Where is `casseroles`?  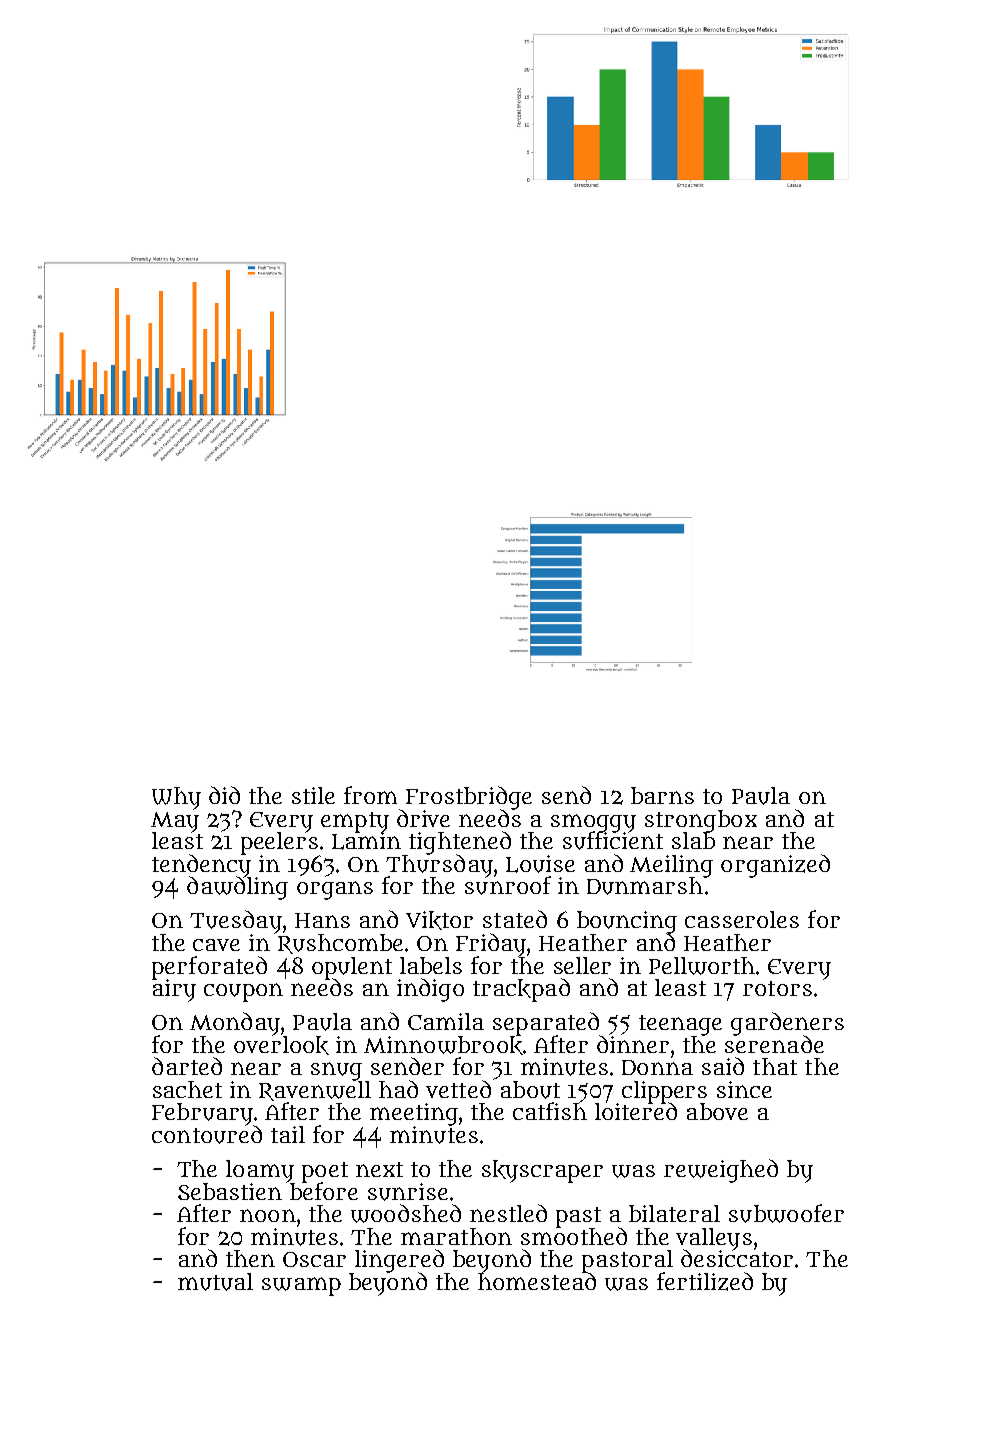
casseroles is located at coordinates (742, 919).
